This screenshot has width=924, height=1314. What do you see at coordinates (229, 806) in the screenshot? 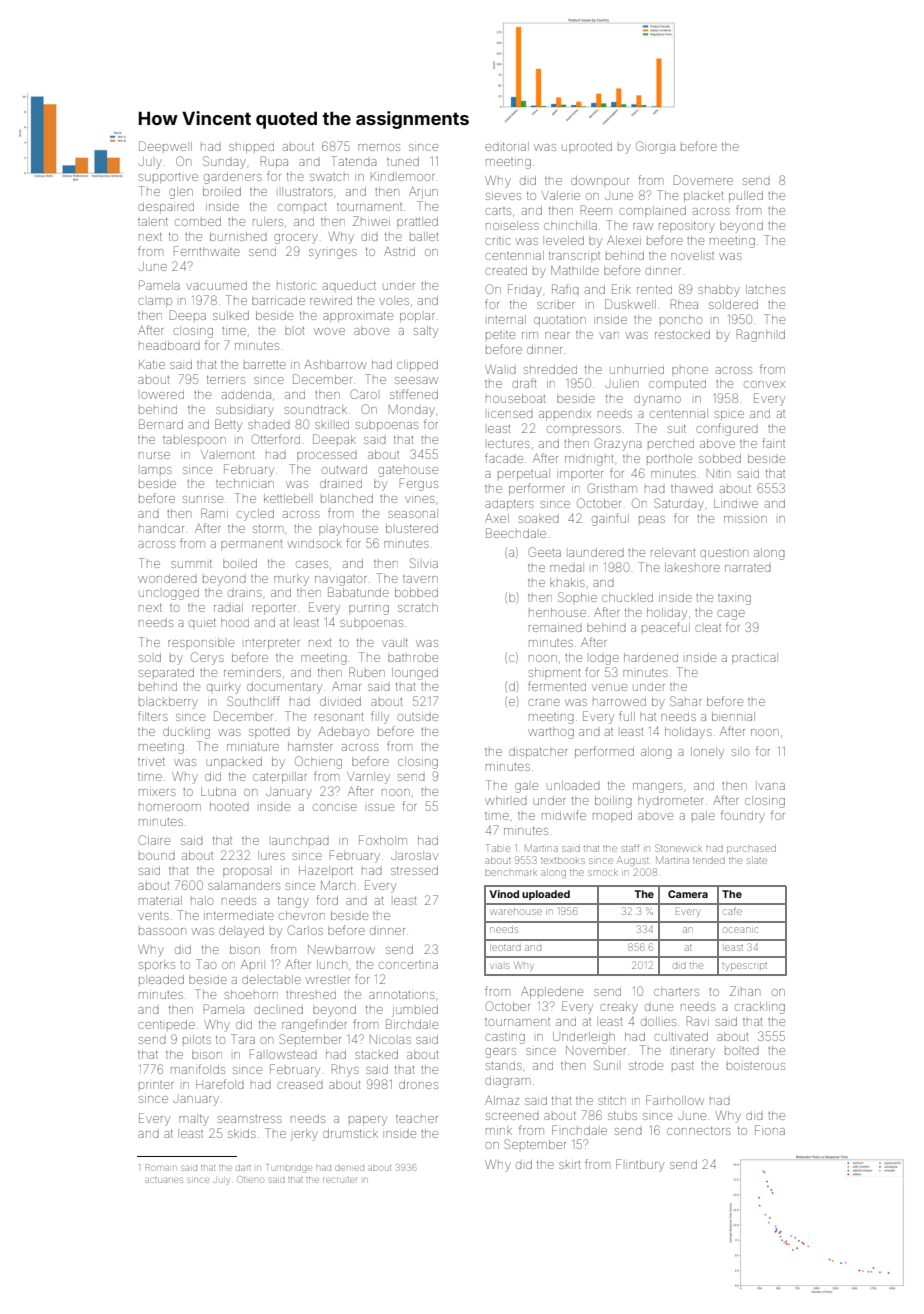
I see `hooted` at bounding box center [229, 806].
